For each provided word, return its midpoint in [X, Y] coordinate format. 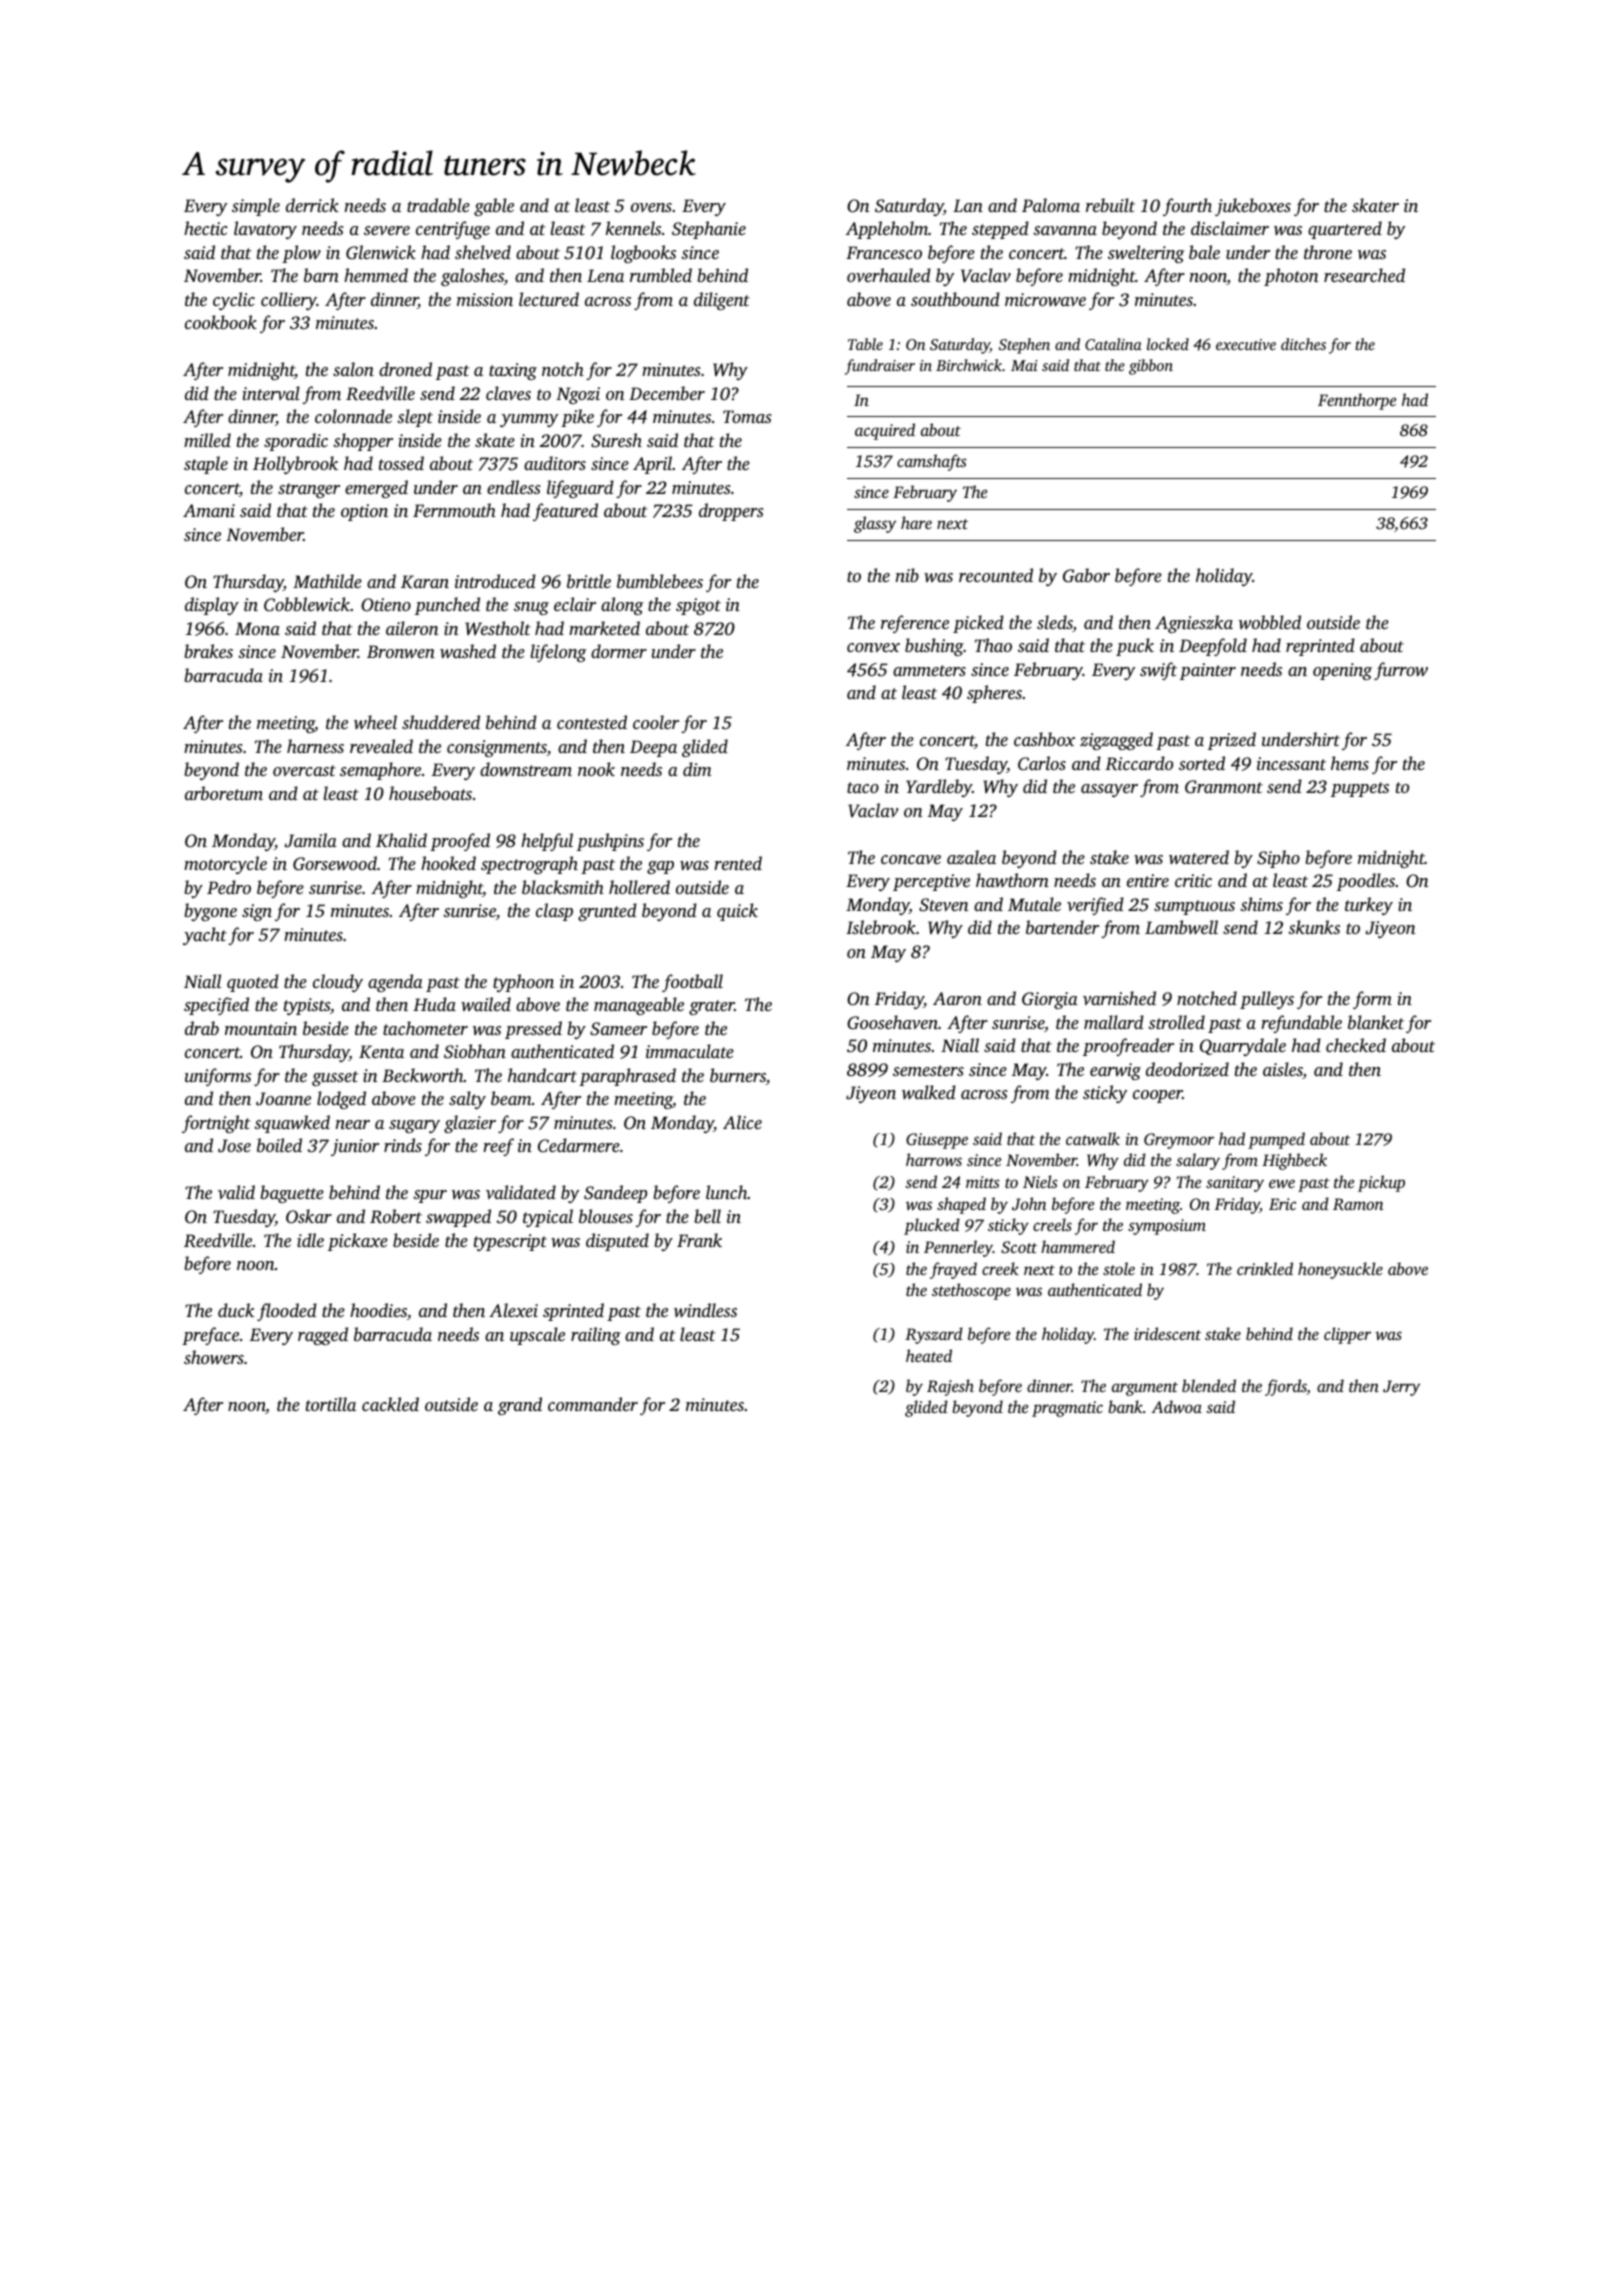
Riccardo [1139, 763]
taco [863, 787]
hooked [448, 863]
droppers [731, 512]
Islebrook [881, 927]
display [212, 606]
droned [405, 369]
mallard [1114, 1022]
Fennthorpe [1357, 401]
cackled [390, 1404]
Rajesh [950, 1387]
